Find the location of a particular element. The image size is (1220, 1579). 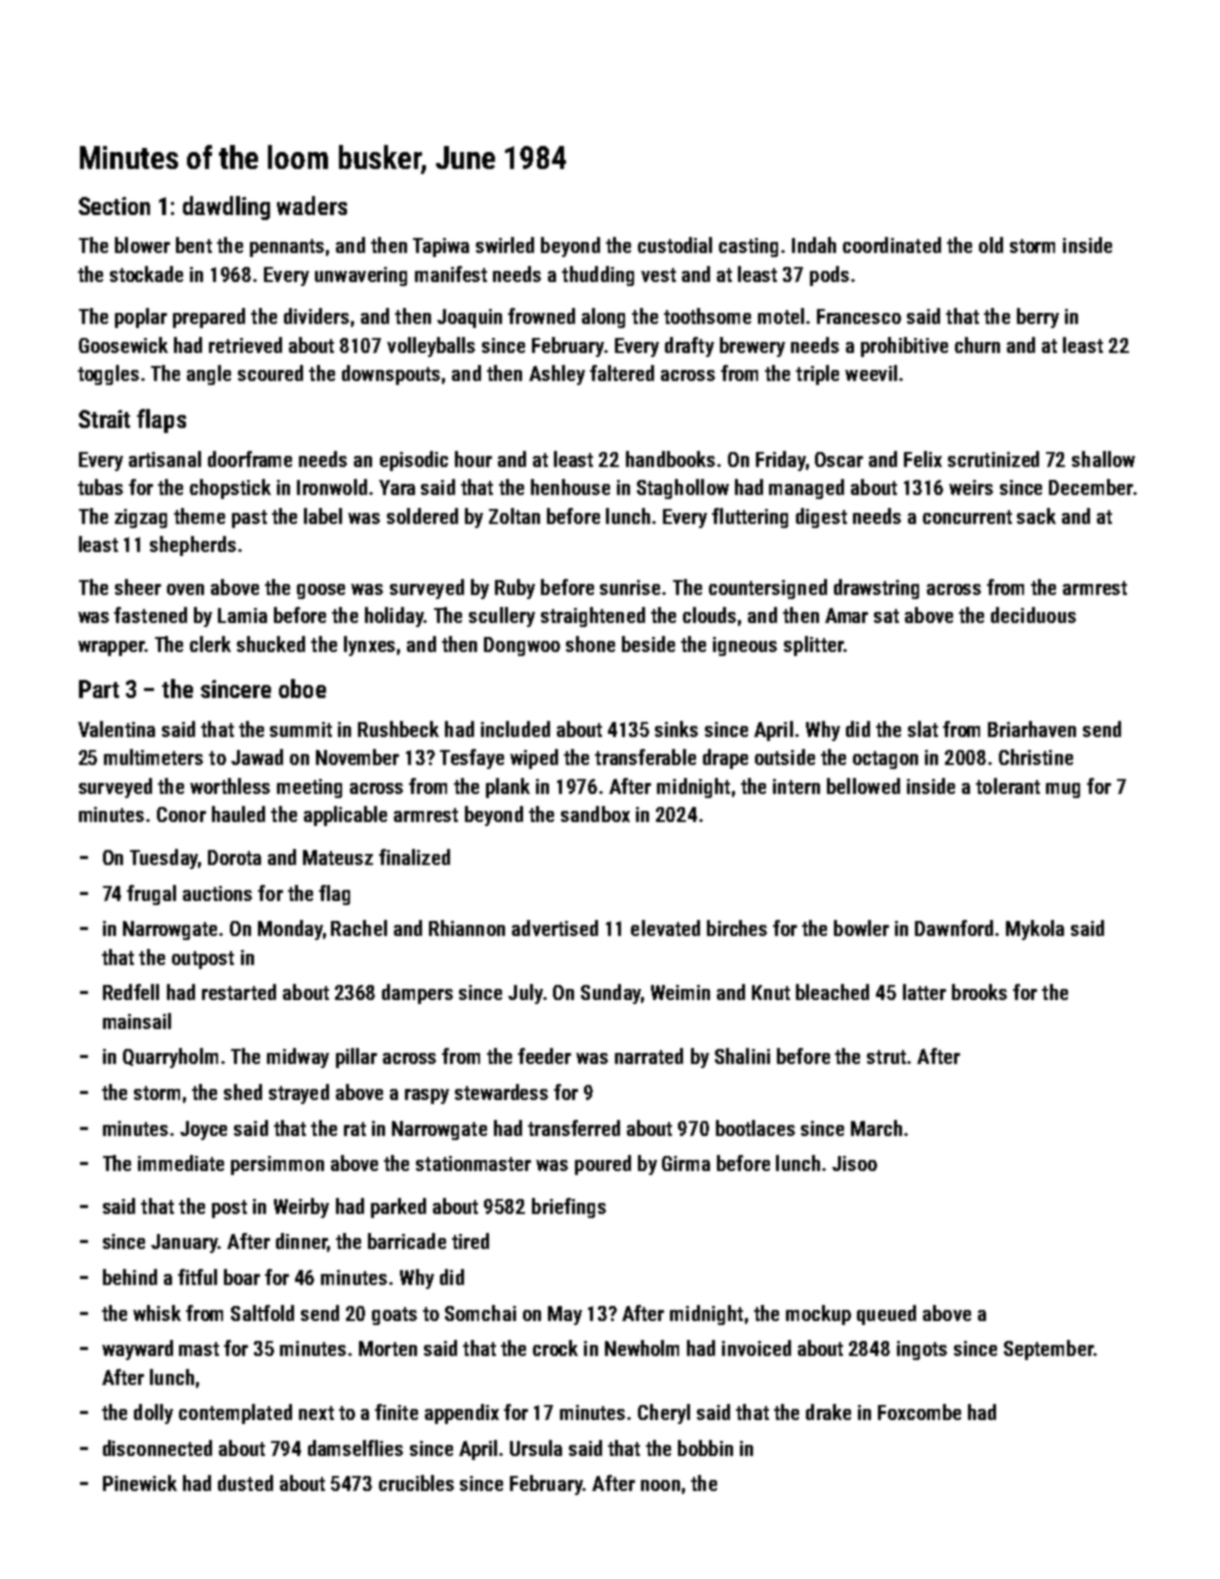

coordinated is located at coordinates (892, 245).
